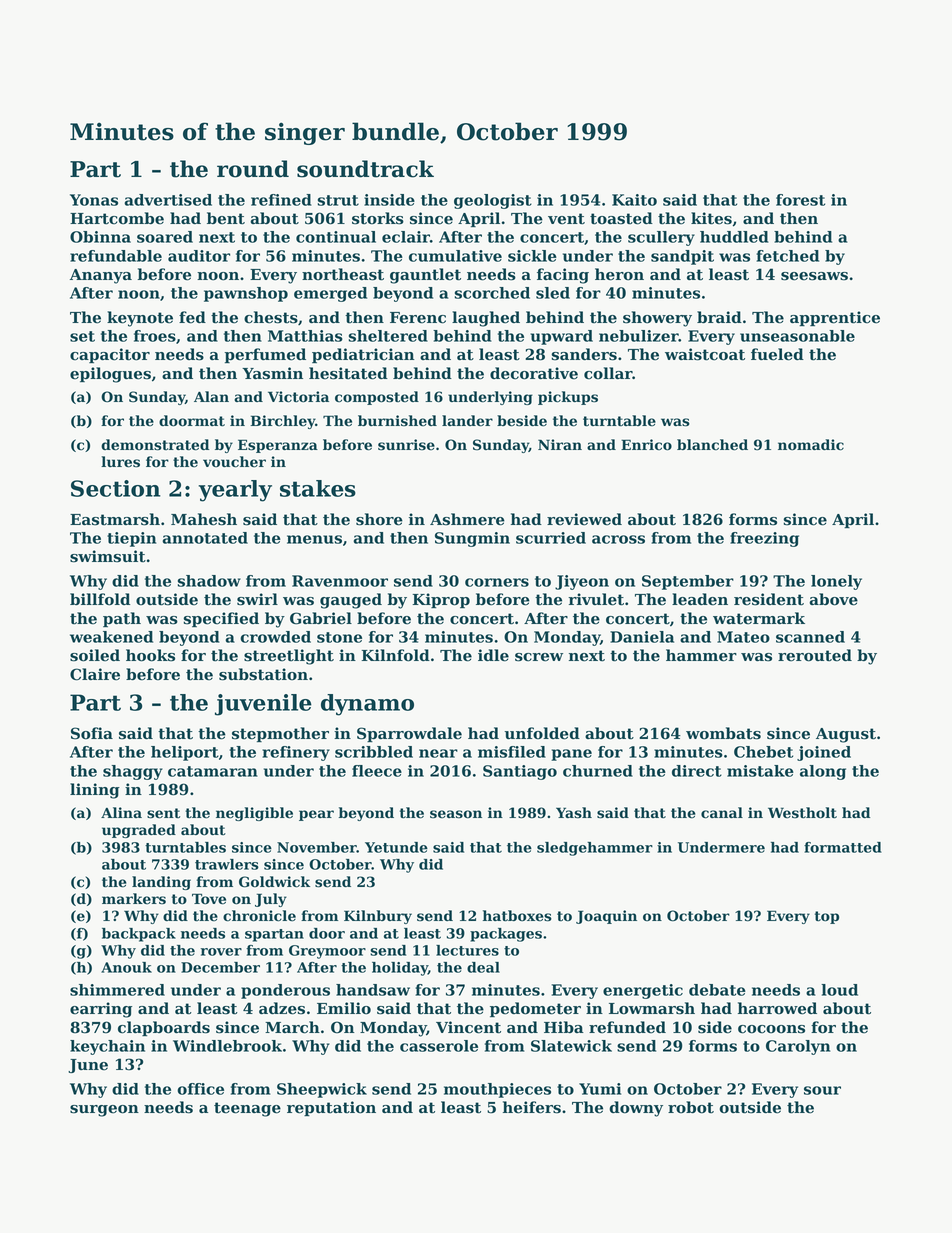 This page has height=1233, width=952. Describe the element at coordinates (467, 421) in the page. I see `lander` at that location.
